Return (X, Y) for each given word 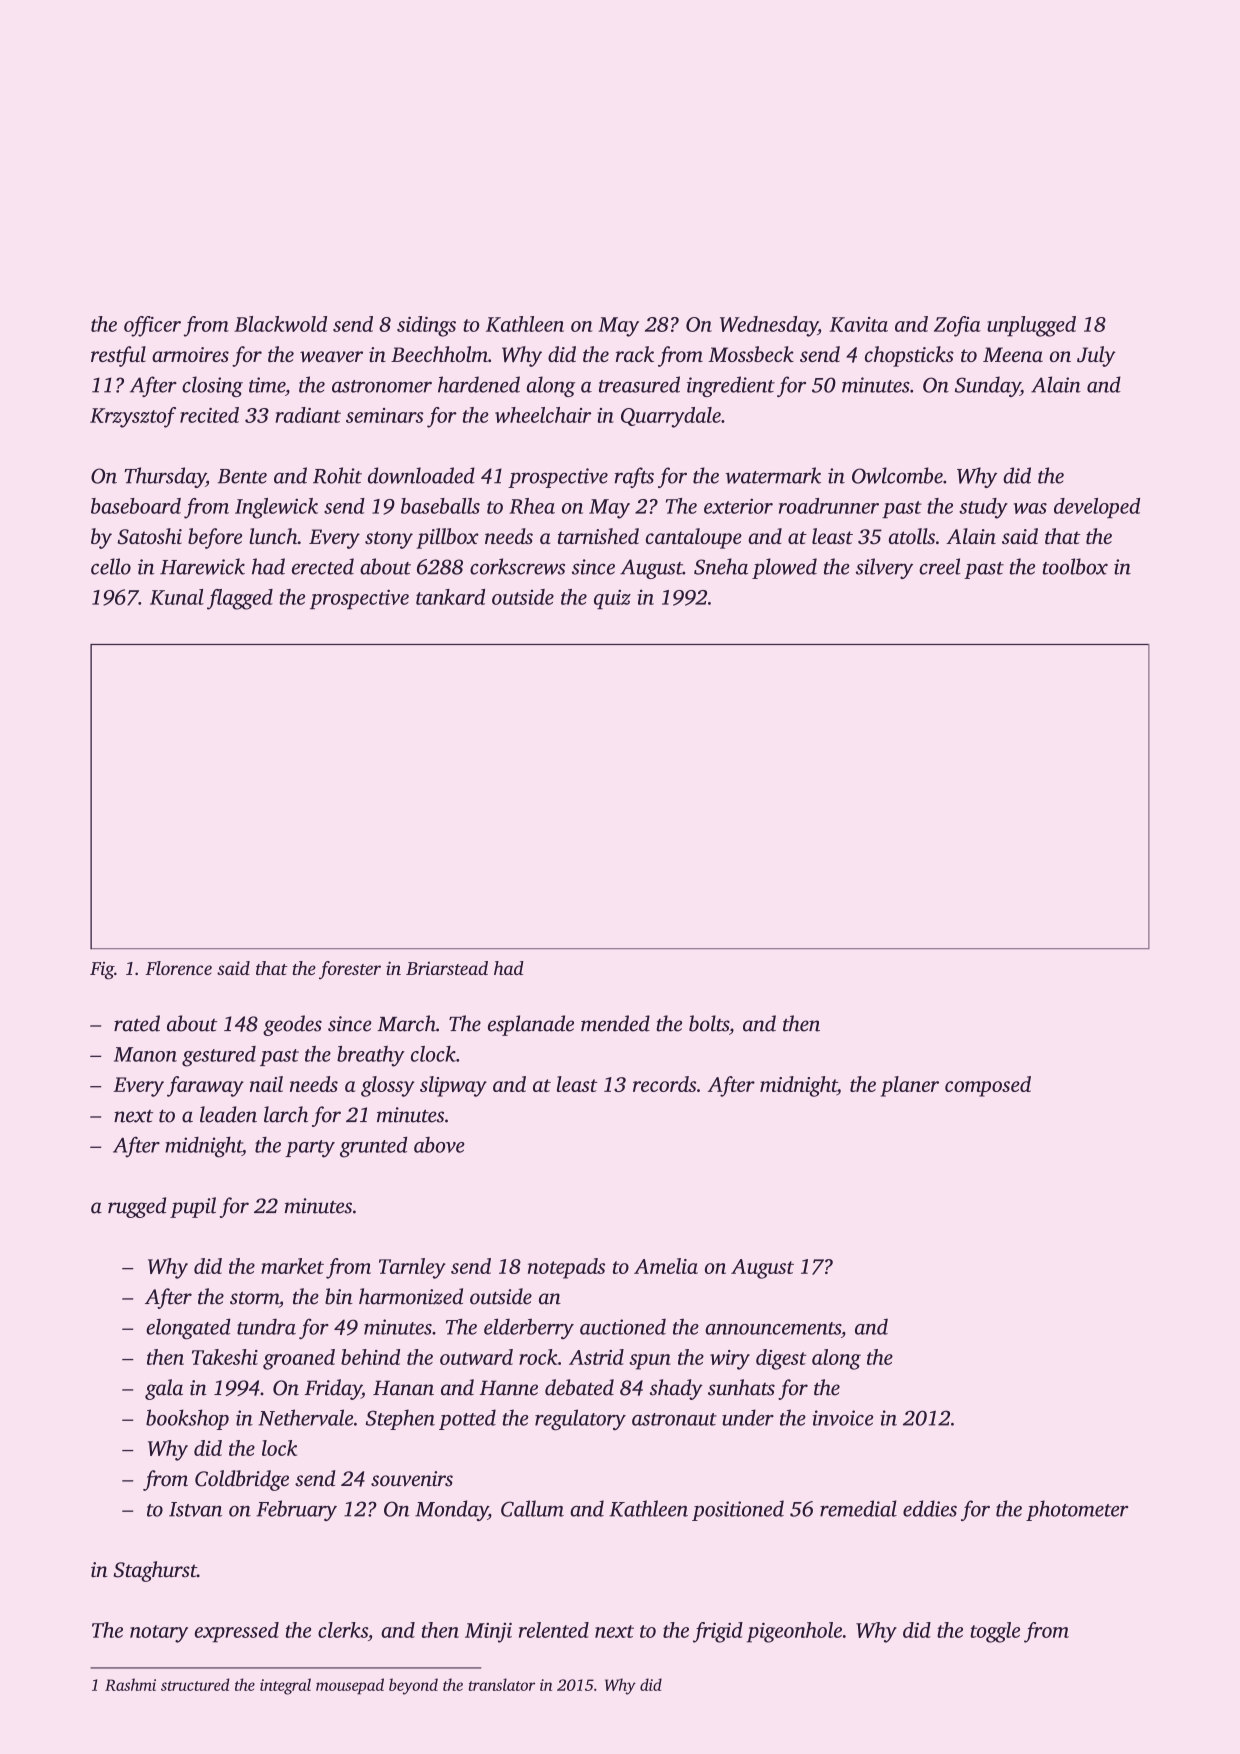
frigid (718, 1632)
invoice (842, 1418)
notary (159, 1634)
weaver (331, 356)
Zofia (957, 326)
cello (111, 566)
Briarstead (447, 968)
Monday (451, 1510)
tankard (450, 597)
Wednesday (769, 326)
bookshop (187, 1419)
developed (1097, 508)
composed (988, 1086)
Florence (178, 968)
